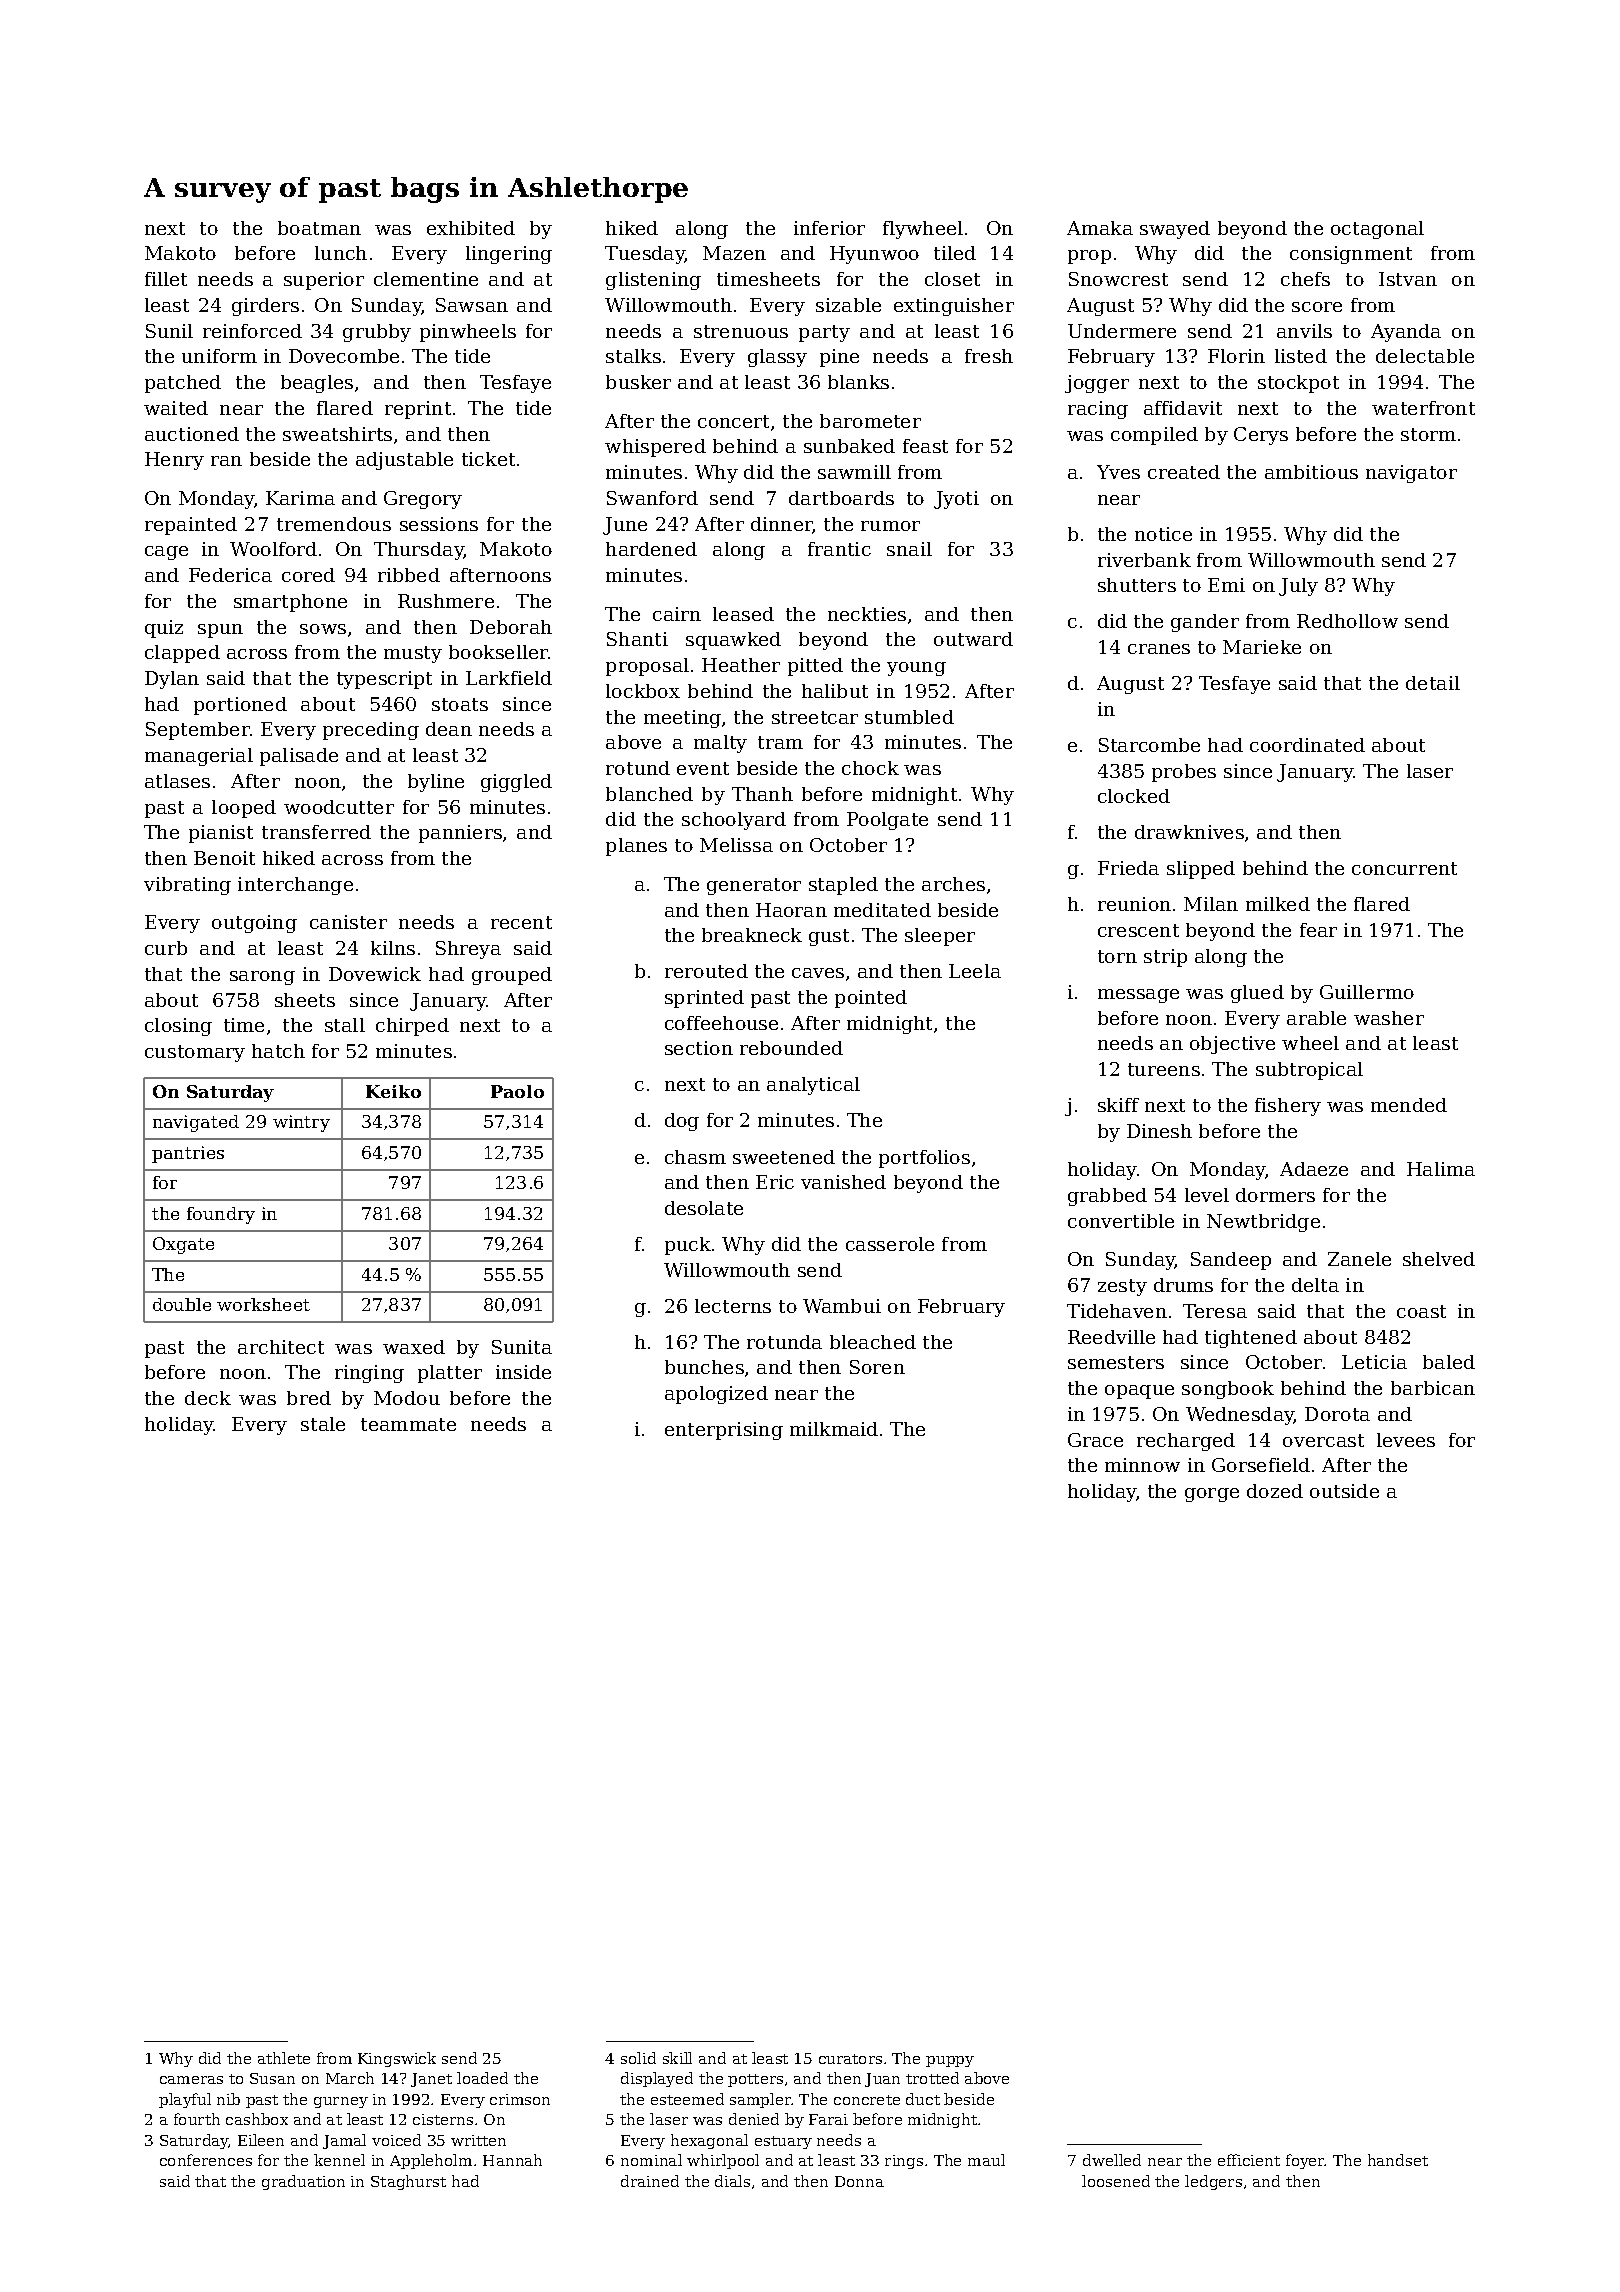 Image resolution: width=1620 pixels, height=2292 pixels. I want to click on trotted, so click(932, 2078).
